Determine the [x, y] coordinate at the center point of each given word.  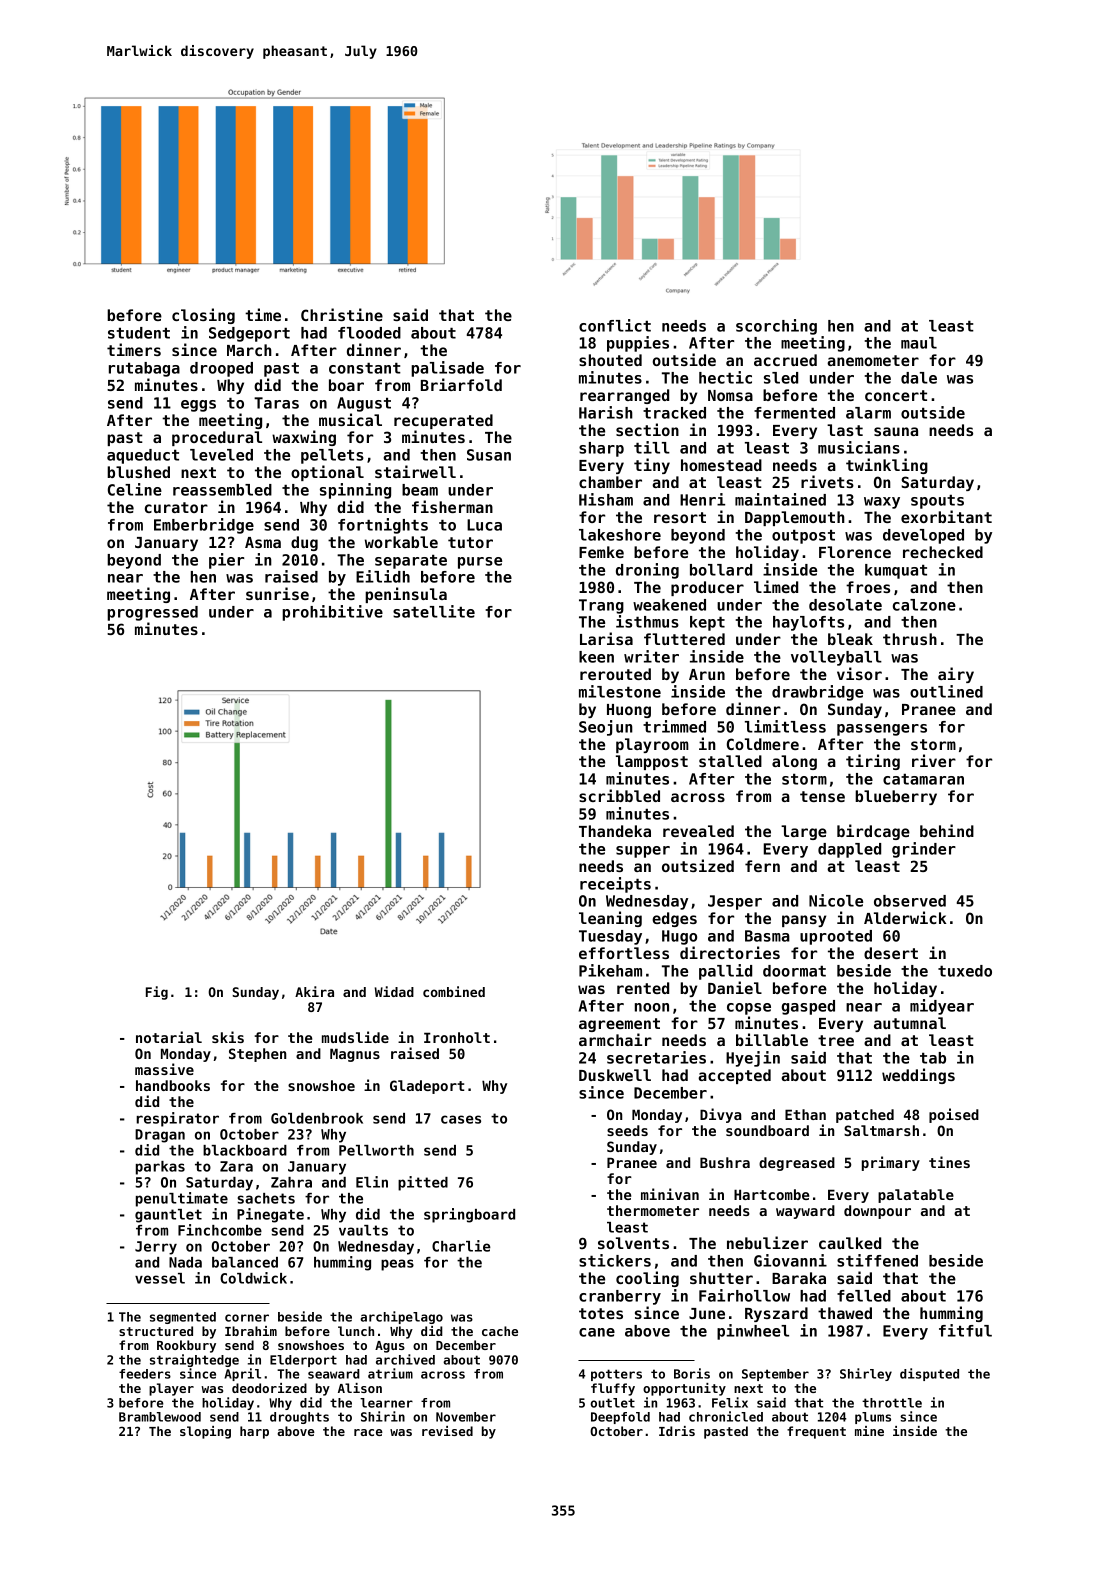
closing [203, 316]
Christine [342, 314]
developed [923, 536]
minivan [670, 1194]
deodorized [269, 1388]
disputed [929, 1374]
